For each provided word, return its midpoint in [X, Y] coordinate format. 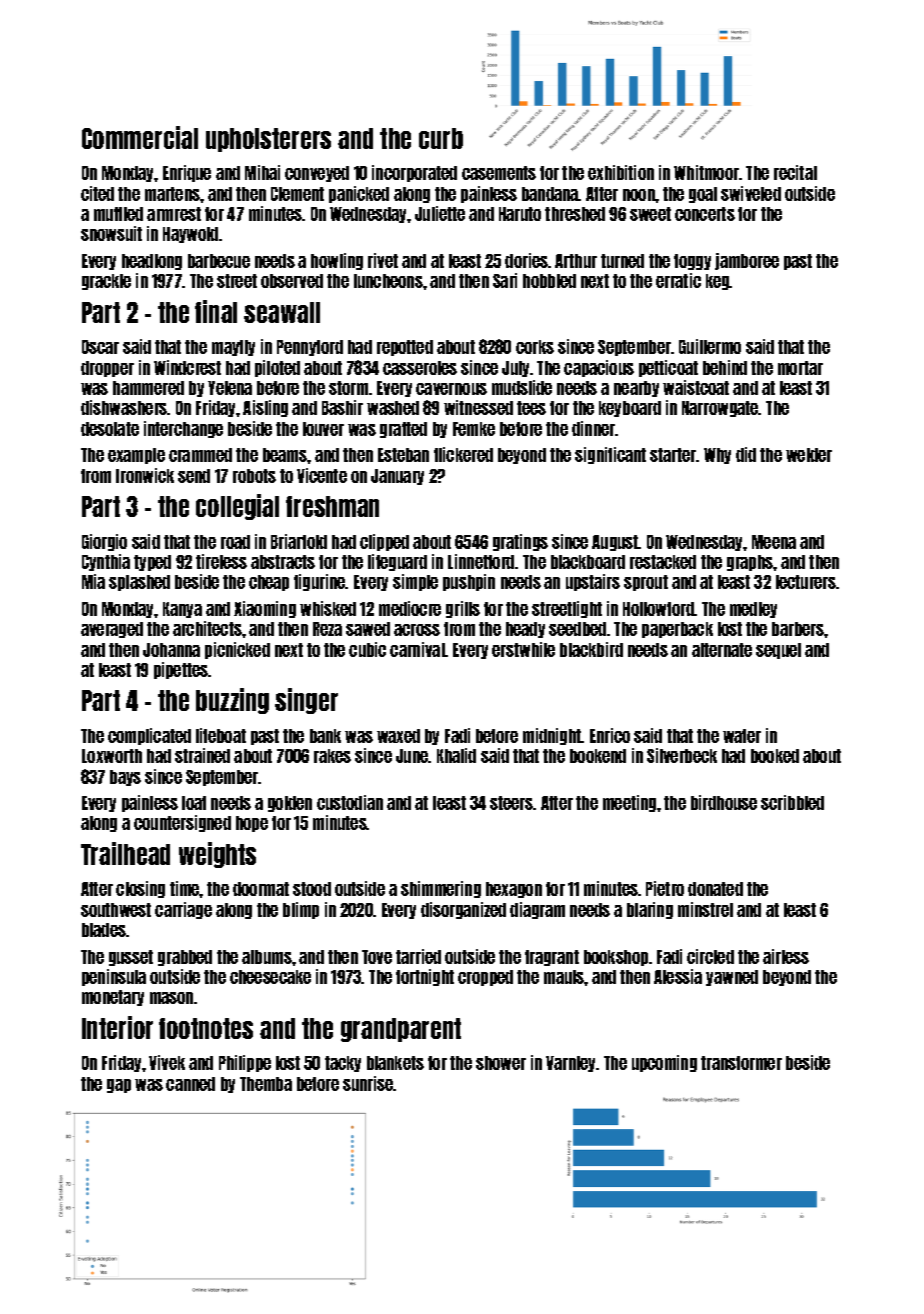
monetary [113, 998]
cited [97, 193]
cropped [485, 978]
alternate [722, 650]
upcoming [664, 1063]
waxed [398, 736]
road [235, 542]
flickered [463, 454]
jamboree [747, 261]
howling [337, 261]
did [746, 454]
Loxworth [112, 756]
